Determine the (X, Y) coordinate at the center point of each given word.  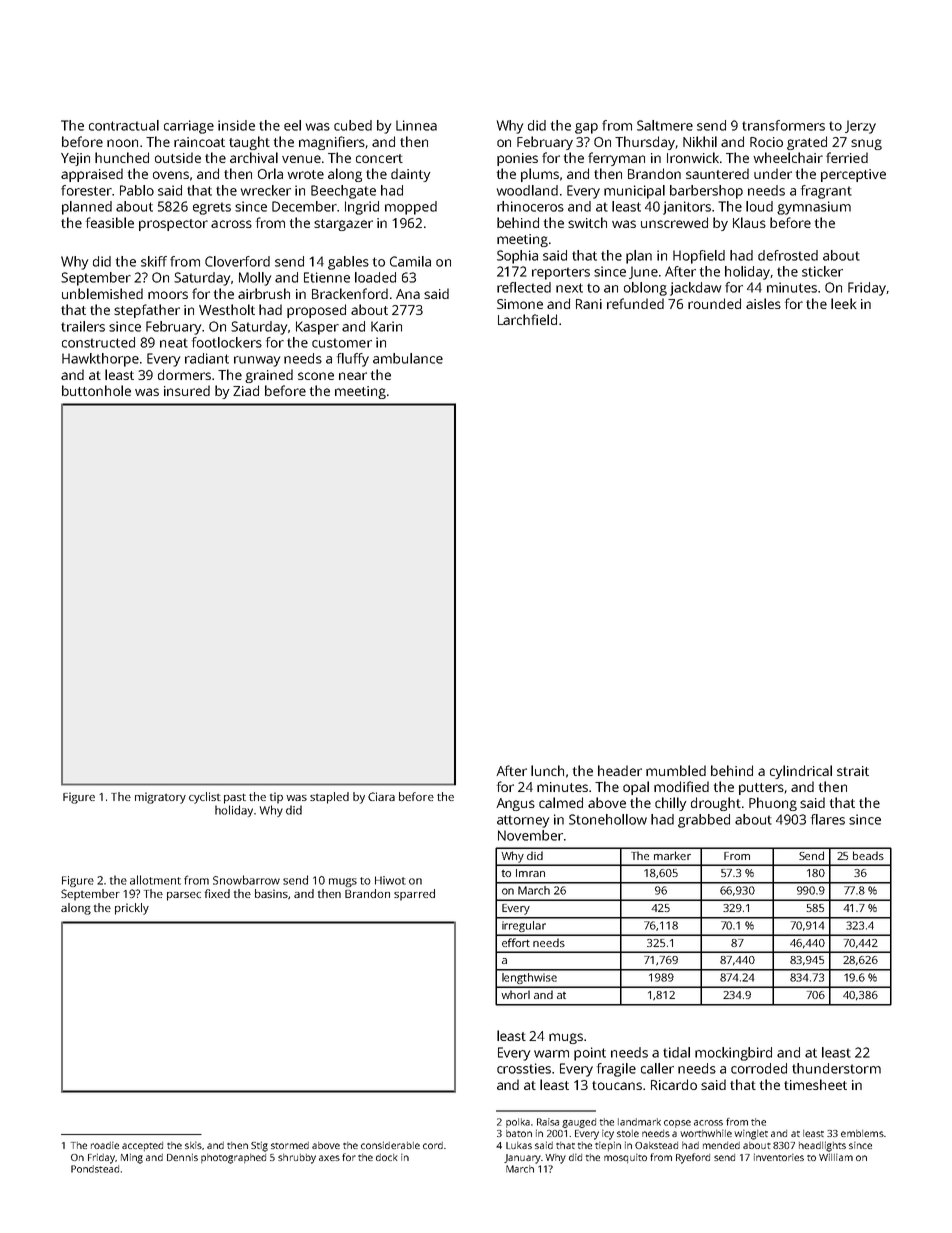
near (353, 376)
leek (843, 303)
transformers (783, 125)
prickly (132, 909)
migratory (160, 798)
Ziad (246, 390)
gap (586, 128)
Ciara (381, 796)
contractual (124, 125)
